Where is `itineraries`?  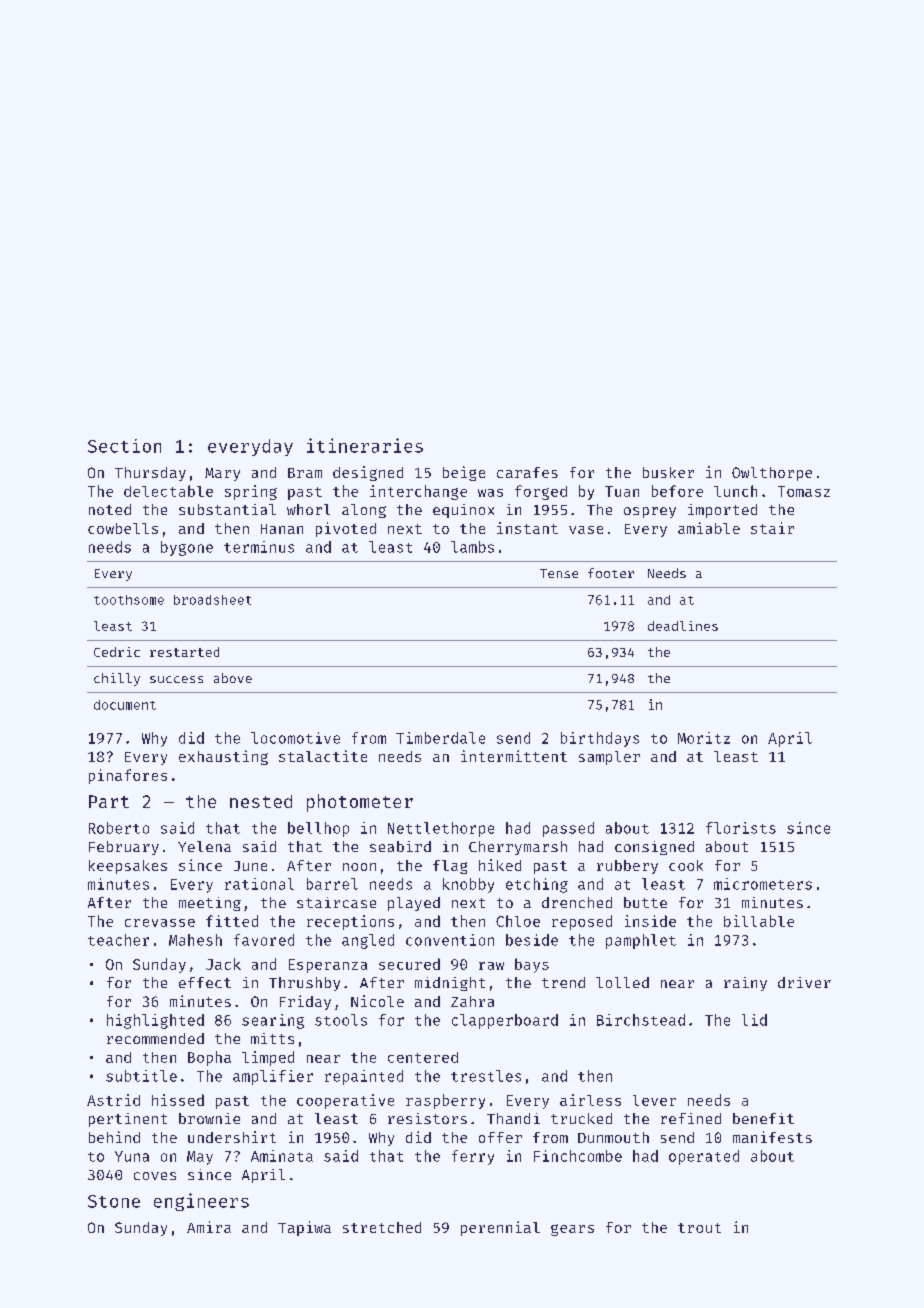
itineraries is located at coordinates (365, 445).
